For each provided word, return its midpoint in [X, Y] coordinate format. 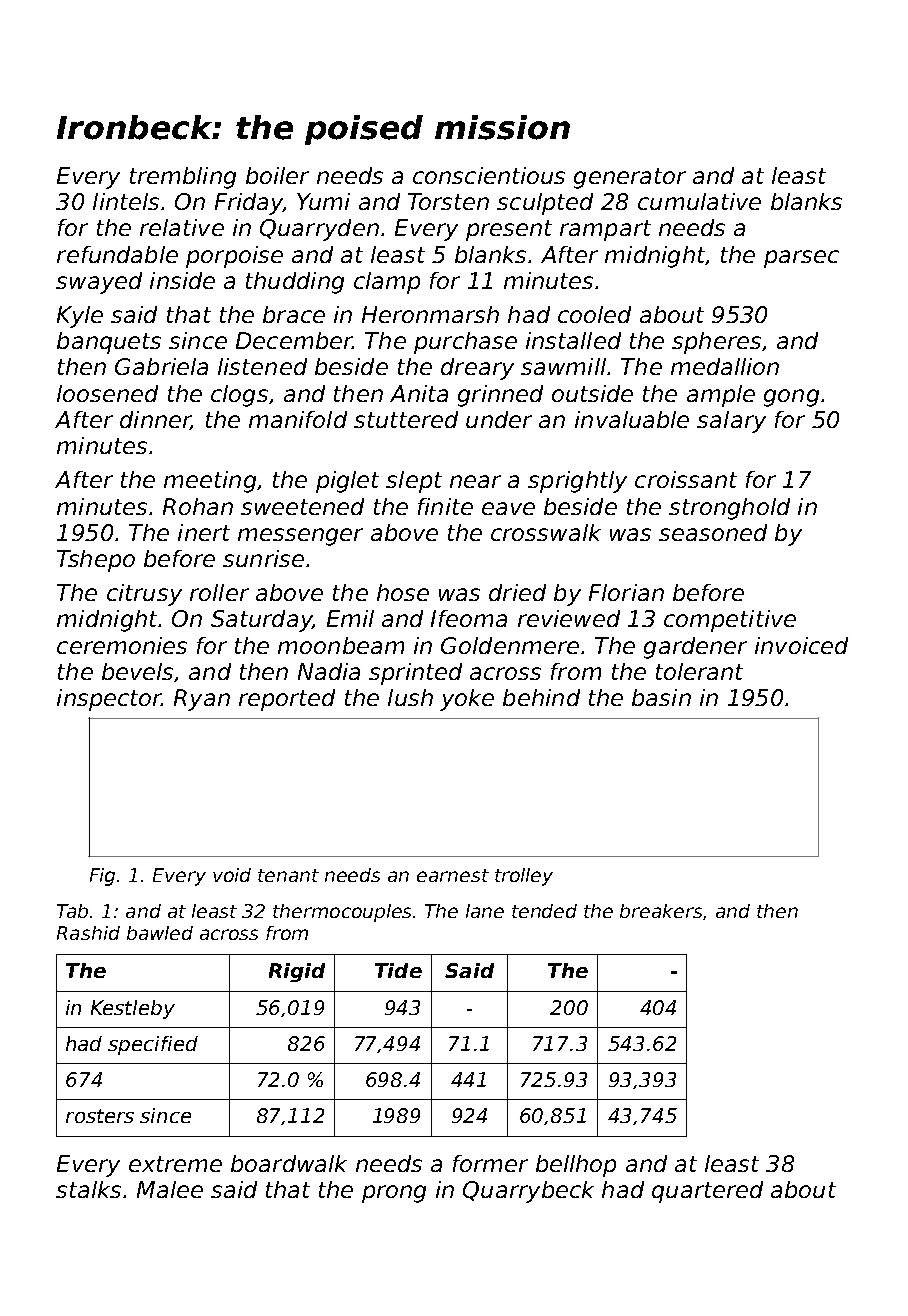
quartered [707, 1192]
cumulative [699, 201]
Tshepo [96, 561]
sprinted [415, 674]
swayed [99, 283]
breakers [661, 911]
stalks [88, 1189]
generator [630, 178]
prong [394, 1194]
